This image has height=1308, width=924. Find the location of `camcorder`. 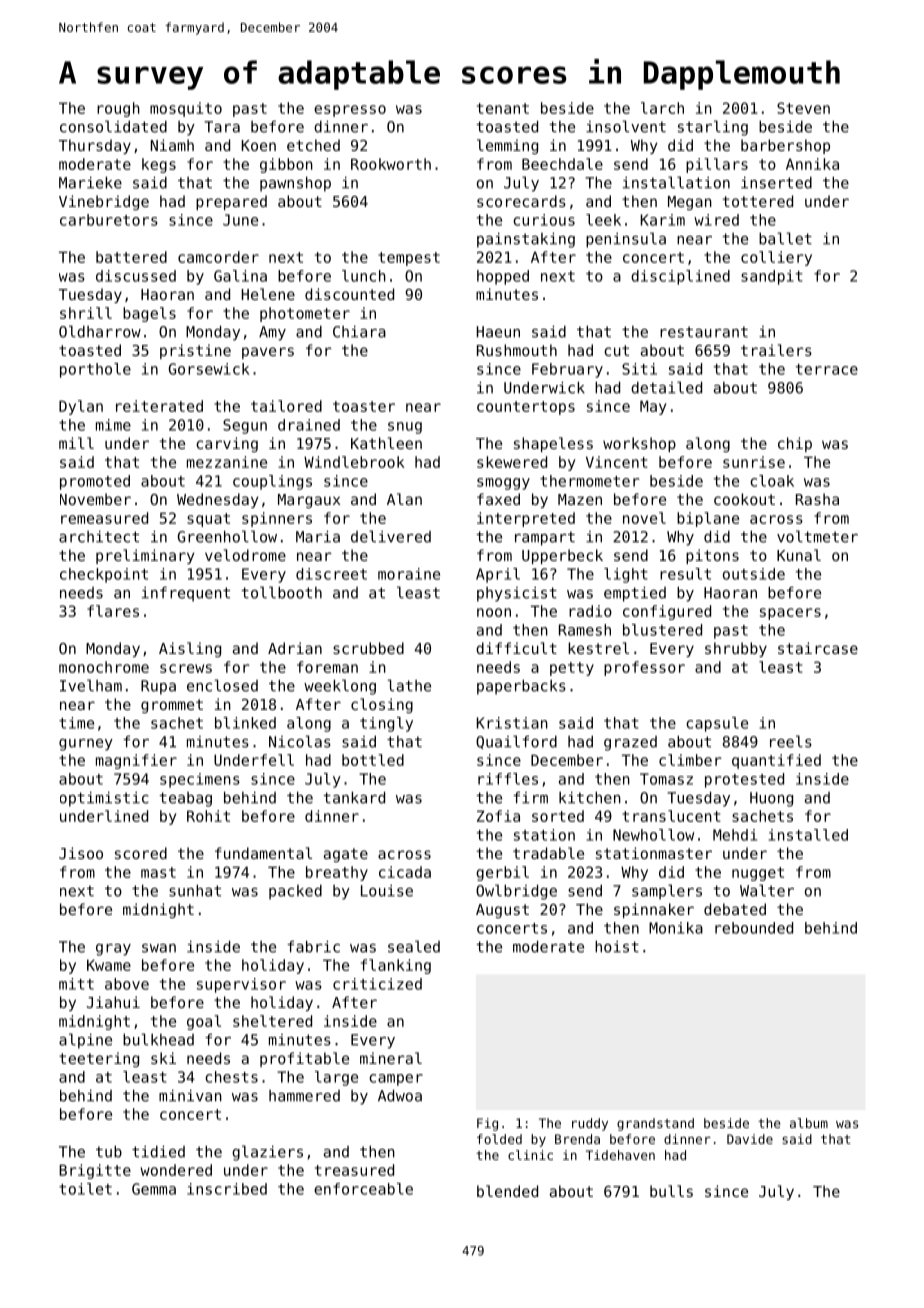

camcorder is located at coordinates (218, 257).
